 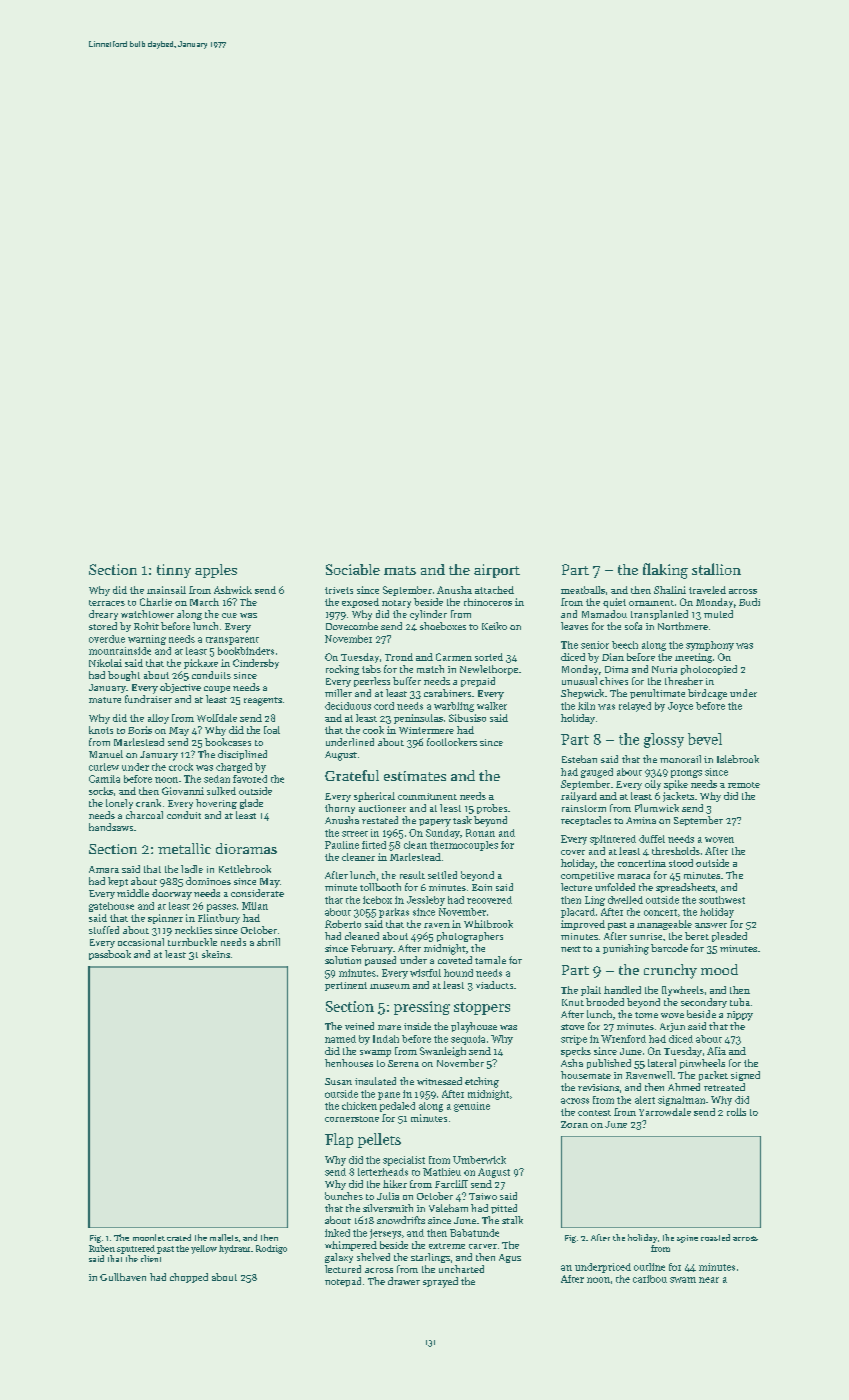 I want to click on attached, so click(x=494, y=590).
